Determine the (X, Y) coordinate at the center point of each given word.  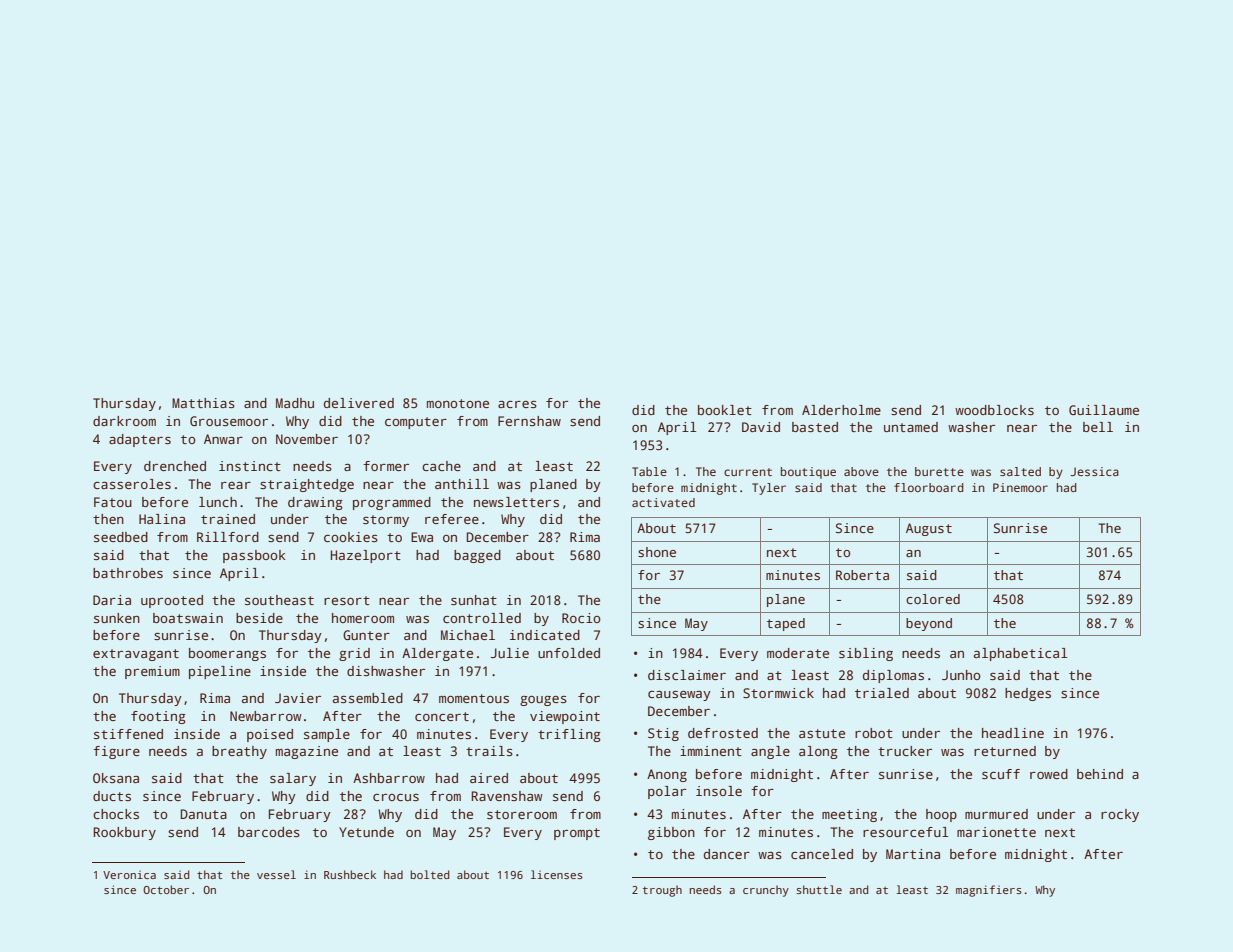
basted (815, 427)
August (929, 529)
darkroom (124, 421)
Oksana (116, 778)
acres (517, 404)
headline (1013, 733)
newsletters (516, 502)
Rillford (228, 537)
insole (719, 791)
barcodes (269, 832)
